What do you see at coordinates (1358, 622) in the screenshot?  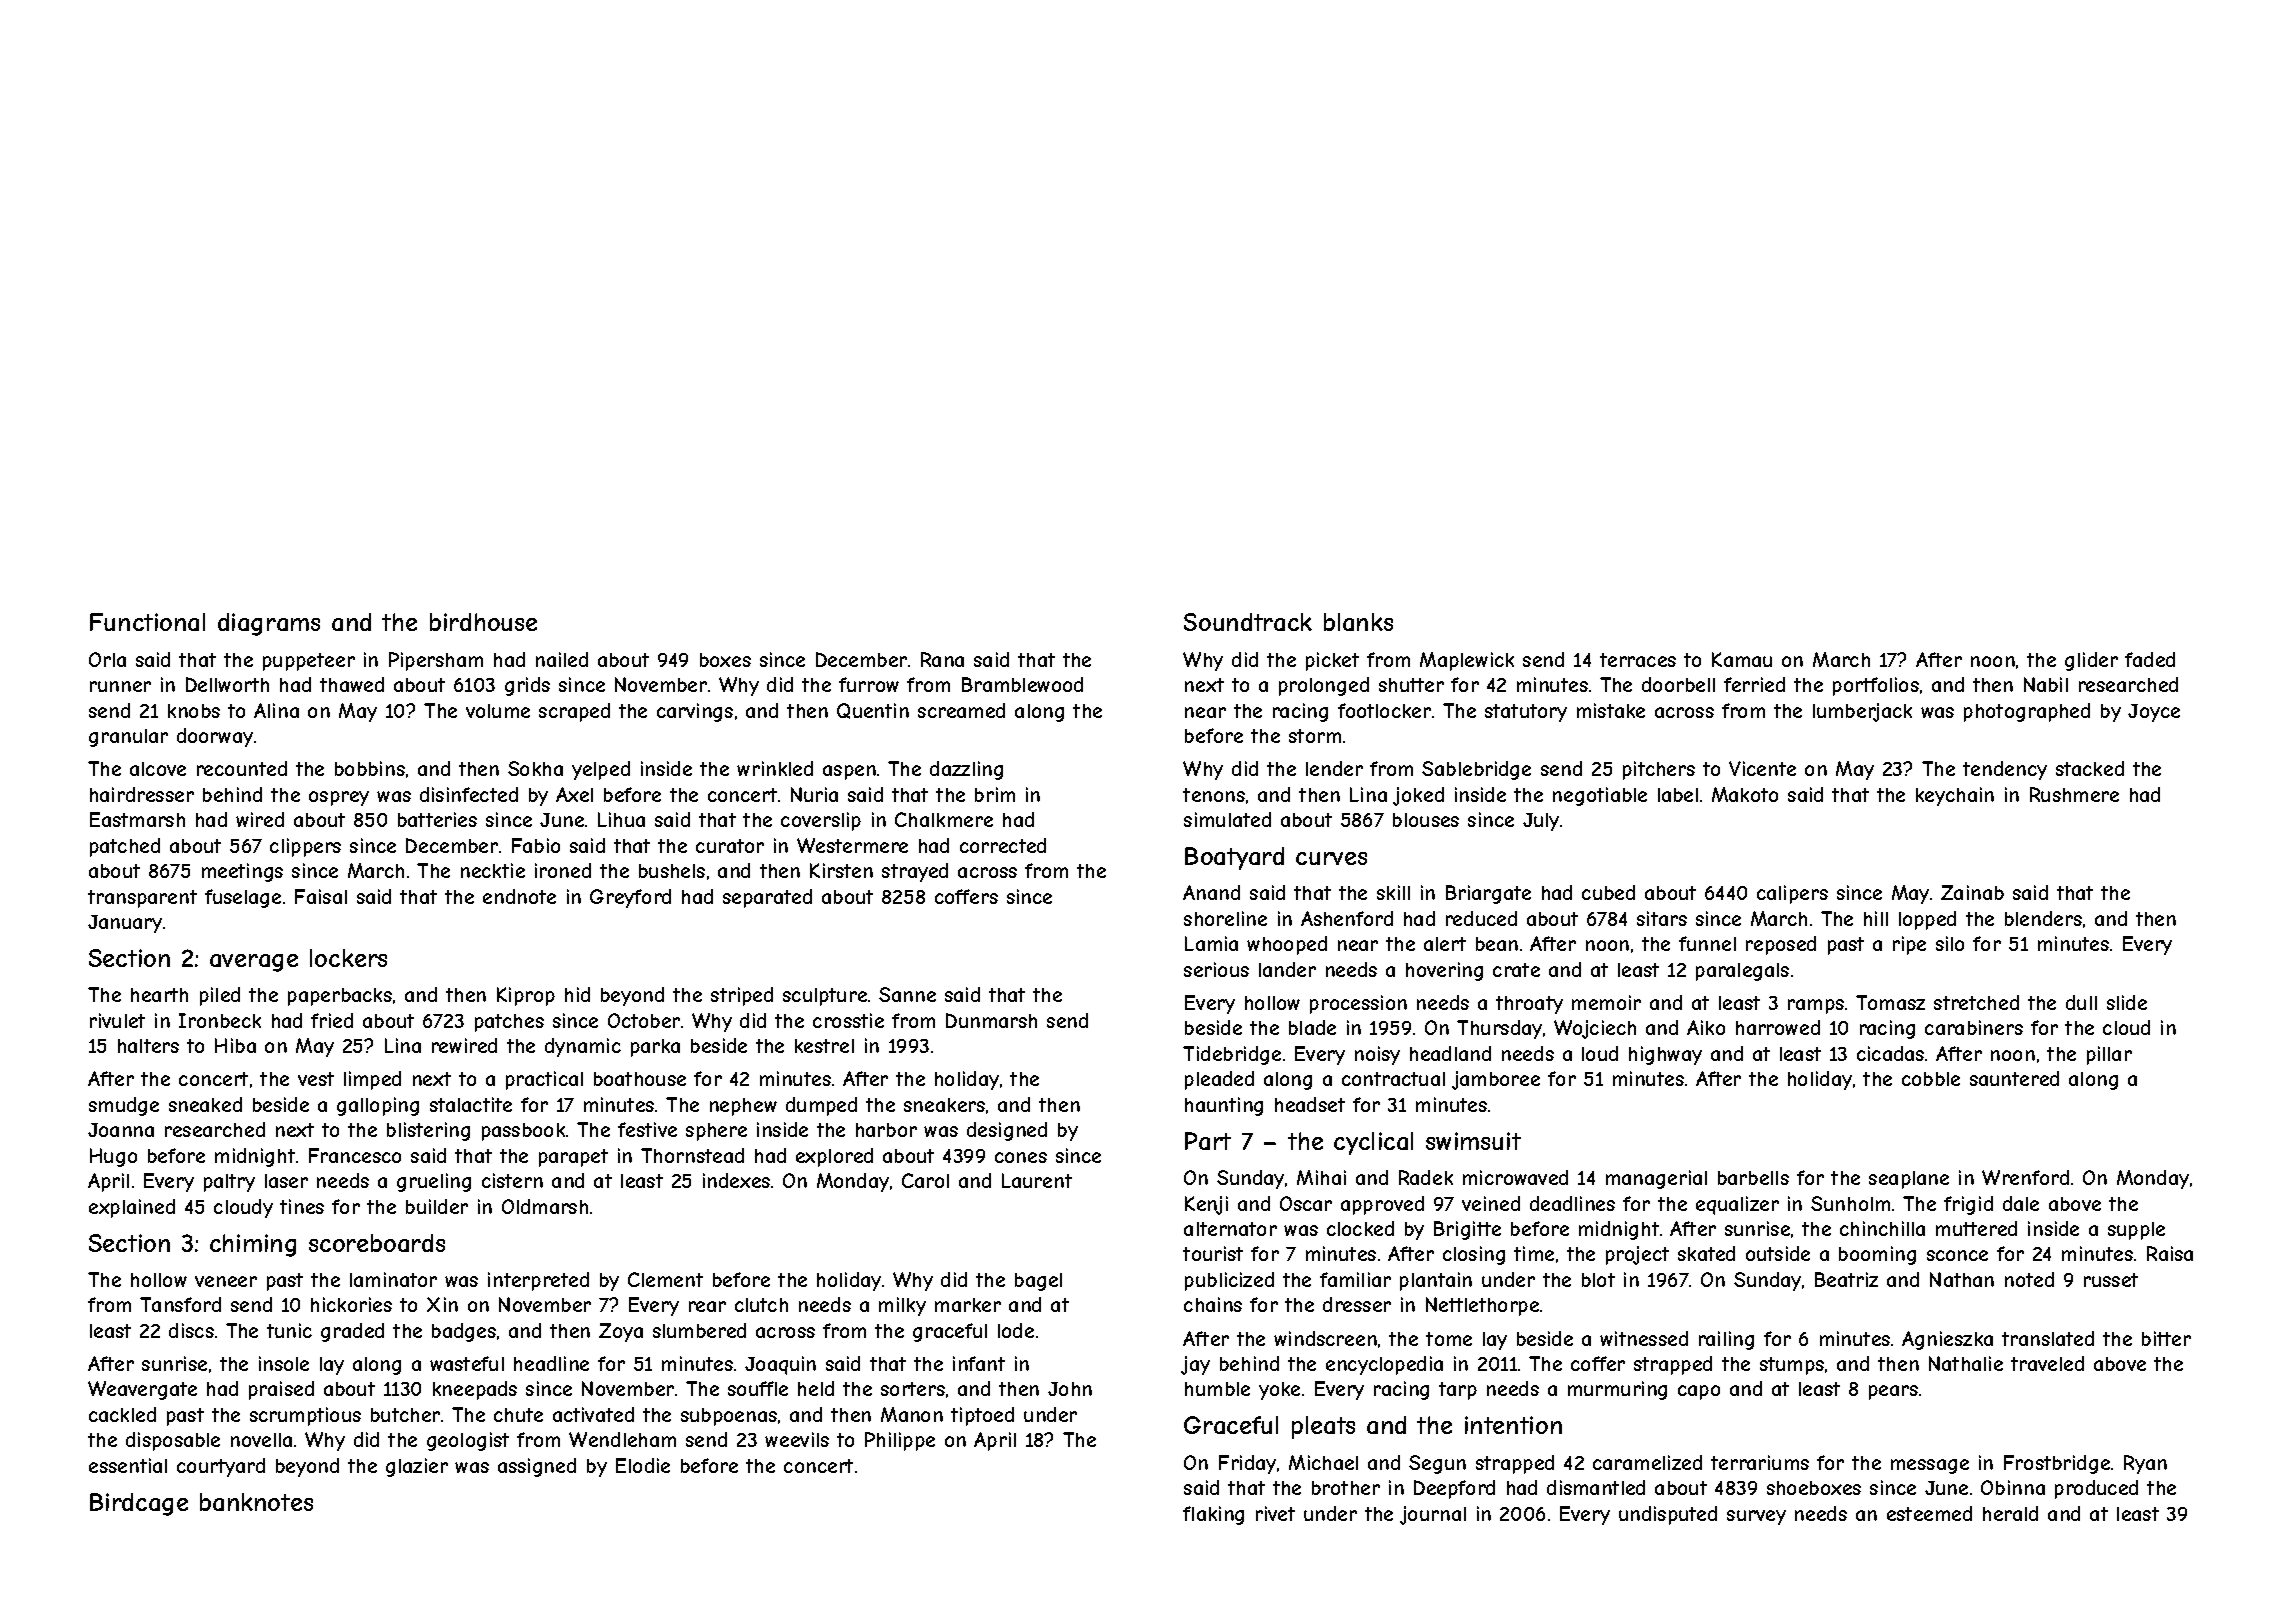 I see `blanks` at bounding box center [1358, 622].
